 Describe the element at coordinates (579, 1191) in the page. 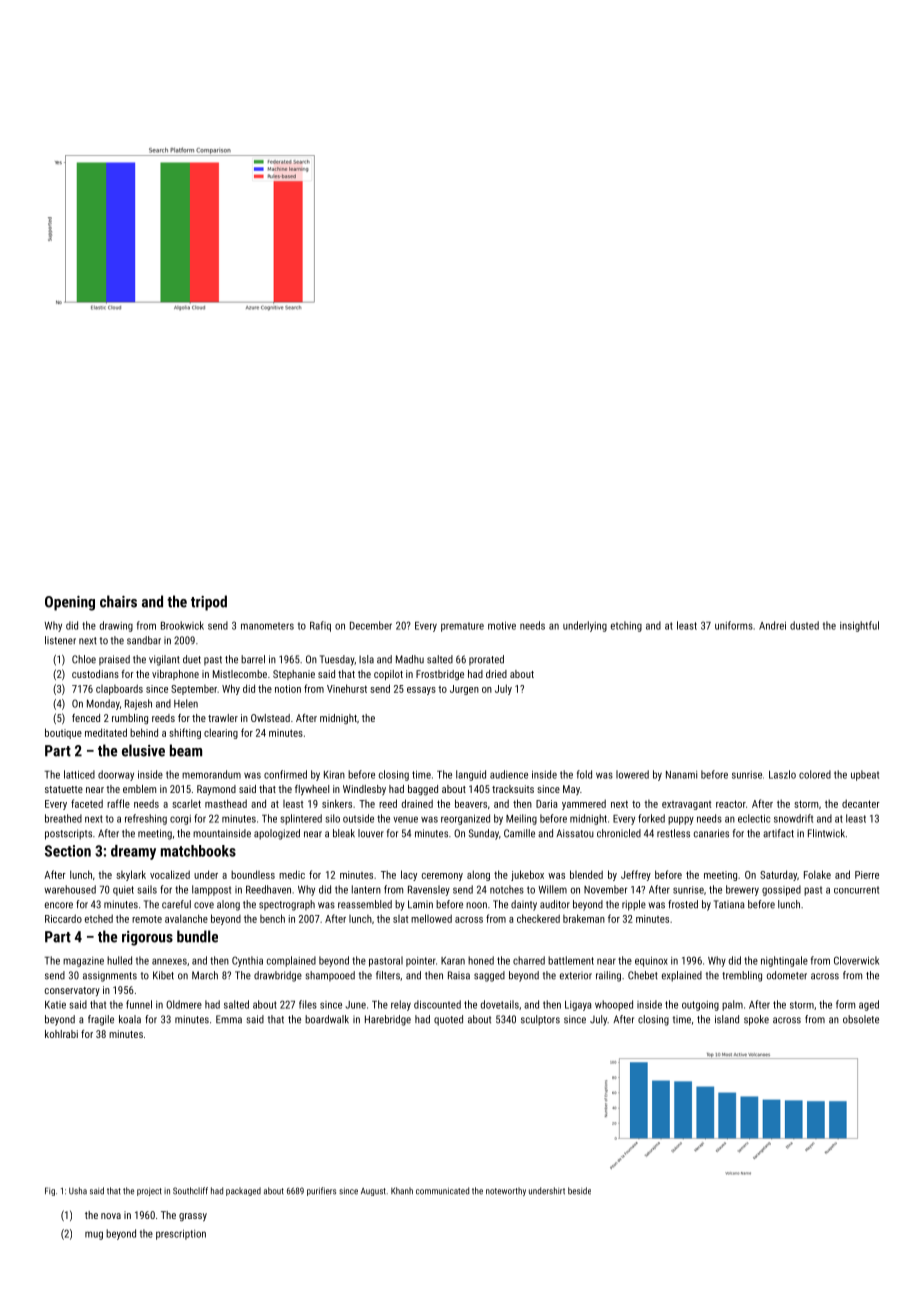

I see `beside` at that location.
